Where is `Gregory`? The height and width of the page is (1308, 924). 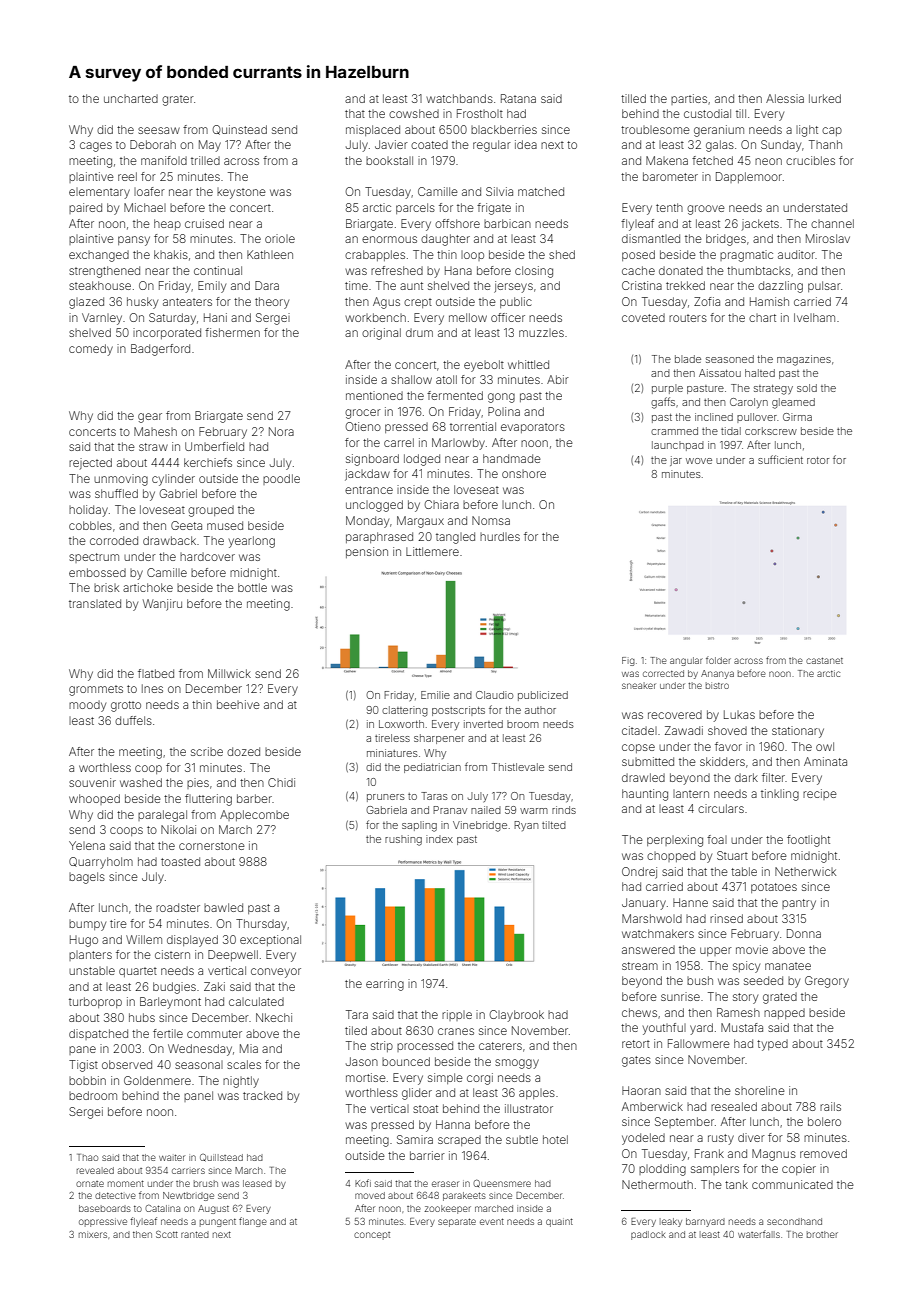 Gregory is located at coordinates (827, 982).
